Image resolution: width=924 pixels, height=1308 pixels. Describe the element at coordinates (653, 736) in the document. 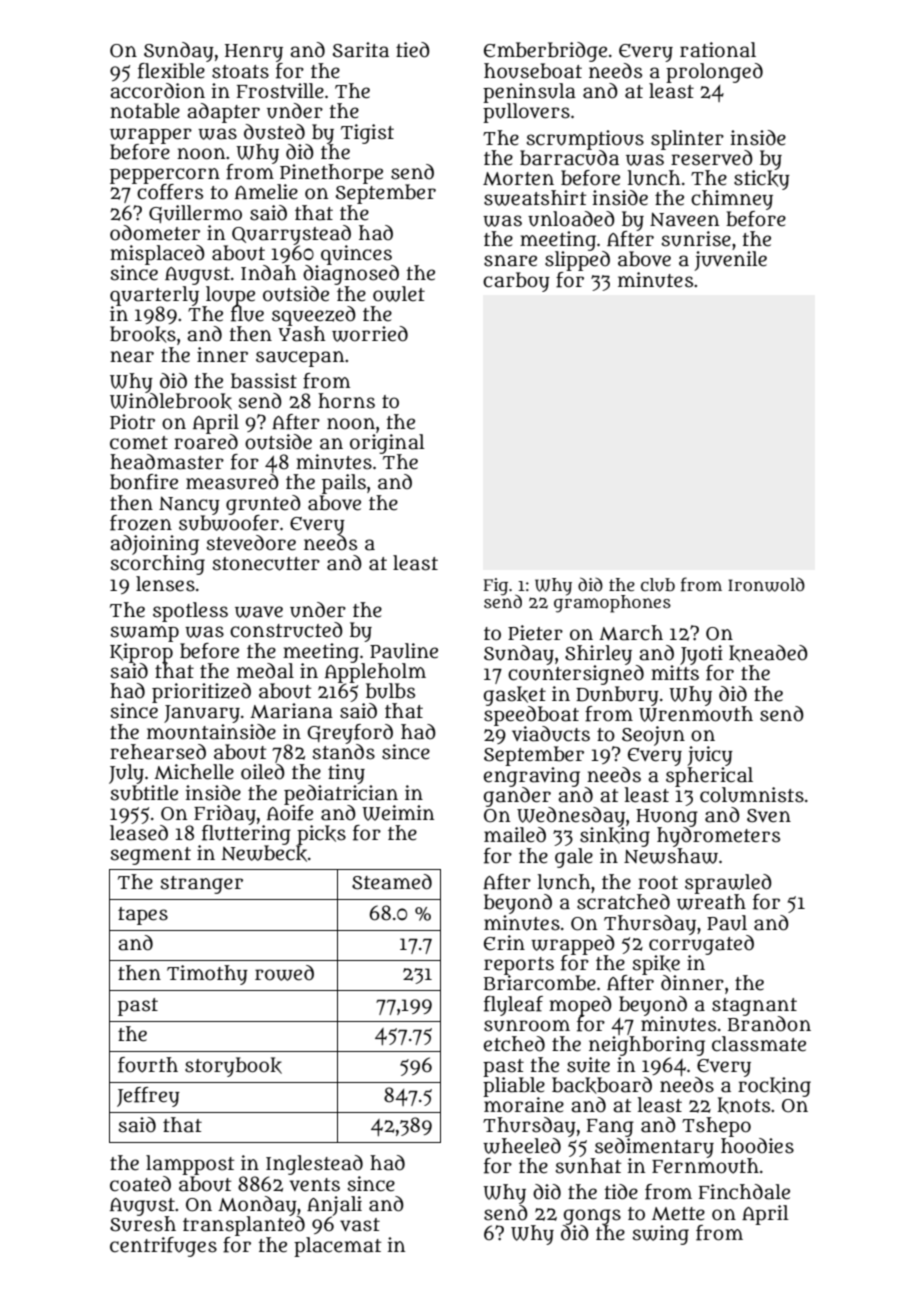

I see `Seojun` at that location.
